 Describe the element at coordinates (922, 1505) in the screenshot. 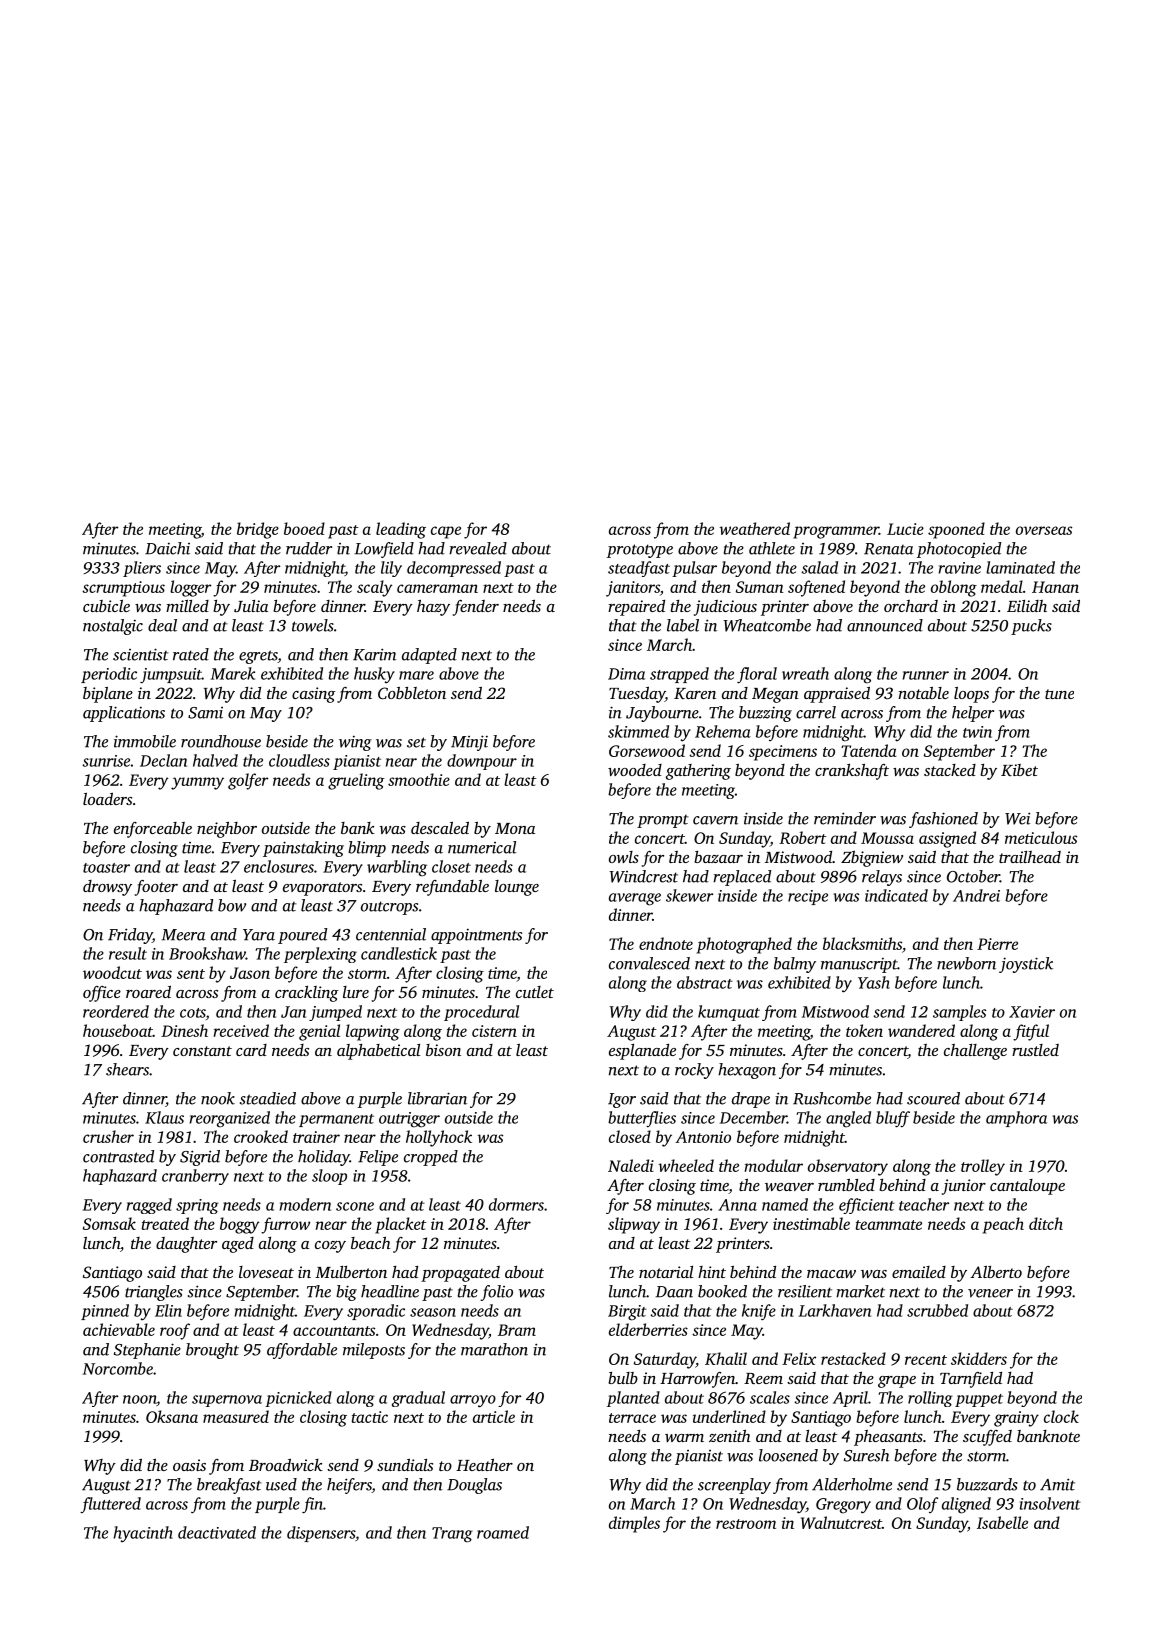

I see `Olof` at that location.
